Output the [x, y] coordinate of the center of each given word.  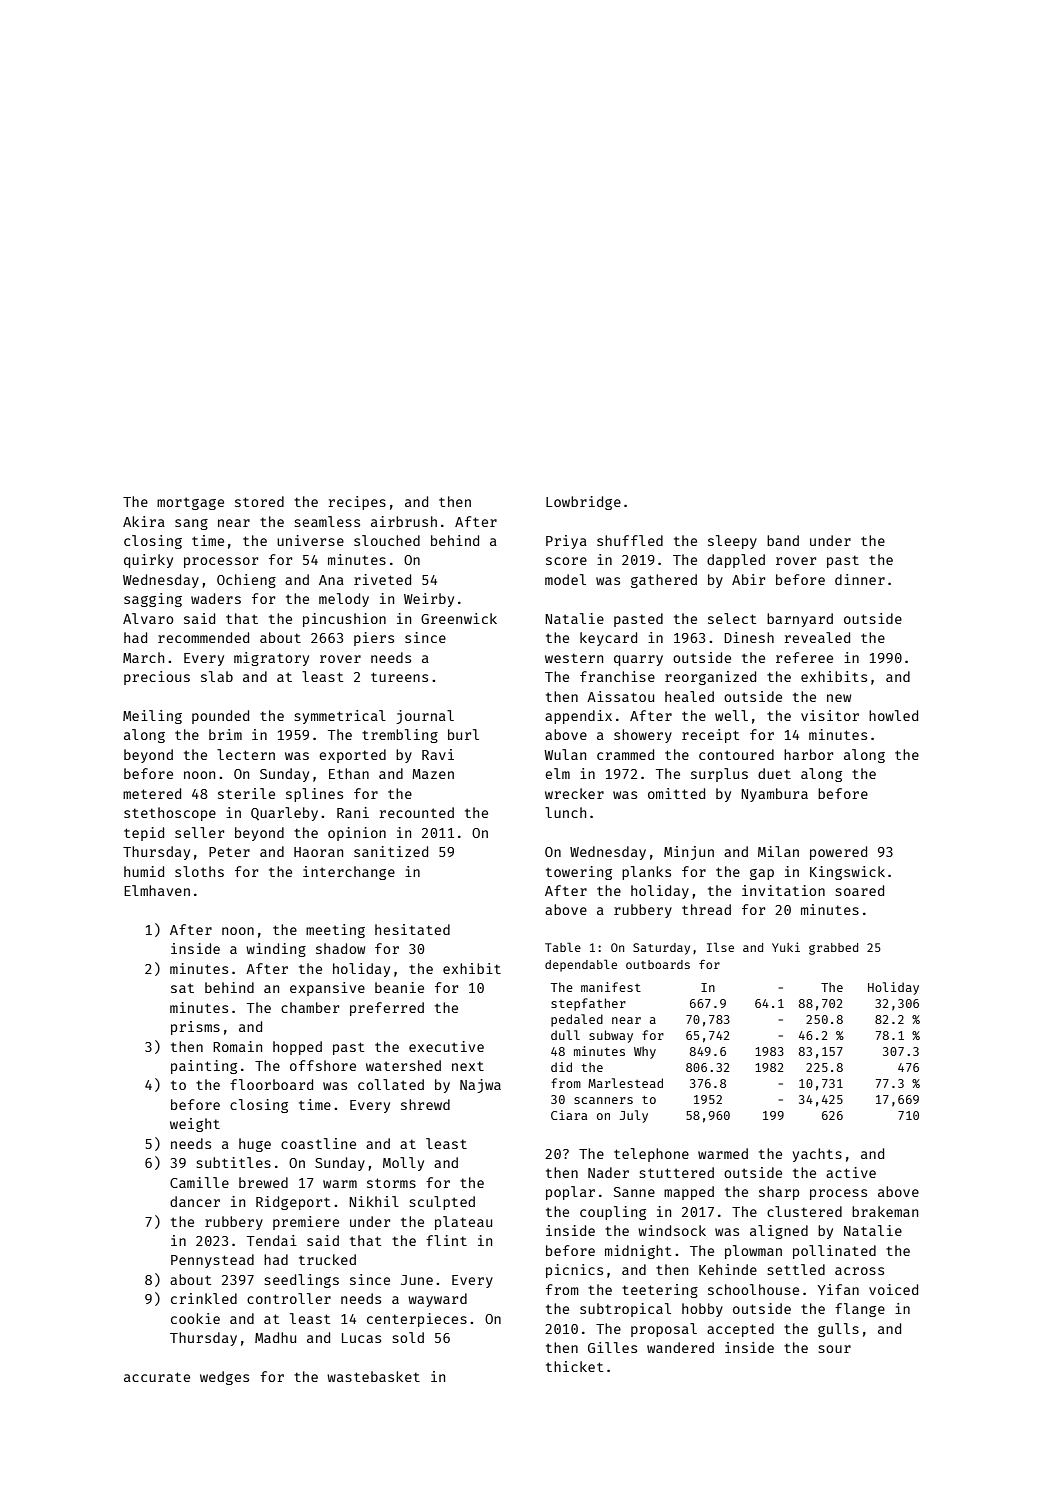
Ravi [438, 754]
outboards [658, 964]
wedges [224, 1378]
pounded [220, 717]
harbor [808, 754]
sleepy [732, 542]
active [851, 1172]
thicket [574, 1366]
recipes [357, 503]
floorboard [271, 1084]
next [468, 1066]
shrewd [425, 1104]
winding [276, 950]
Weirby [429, 600]
